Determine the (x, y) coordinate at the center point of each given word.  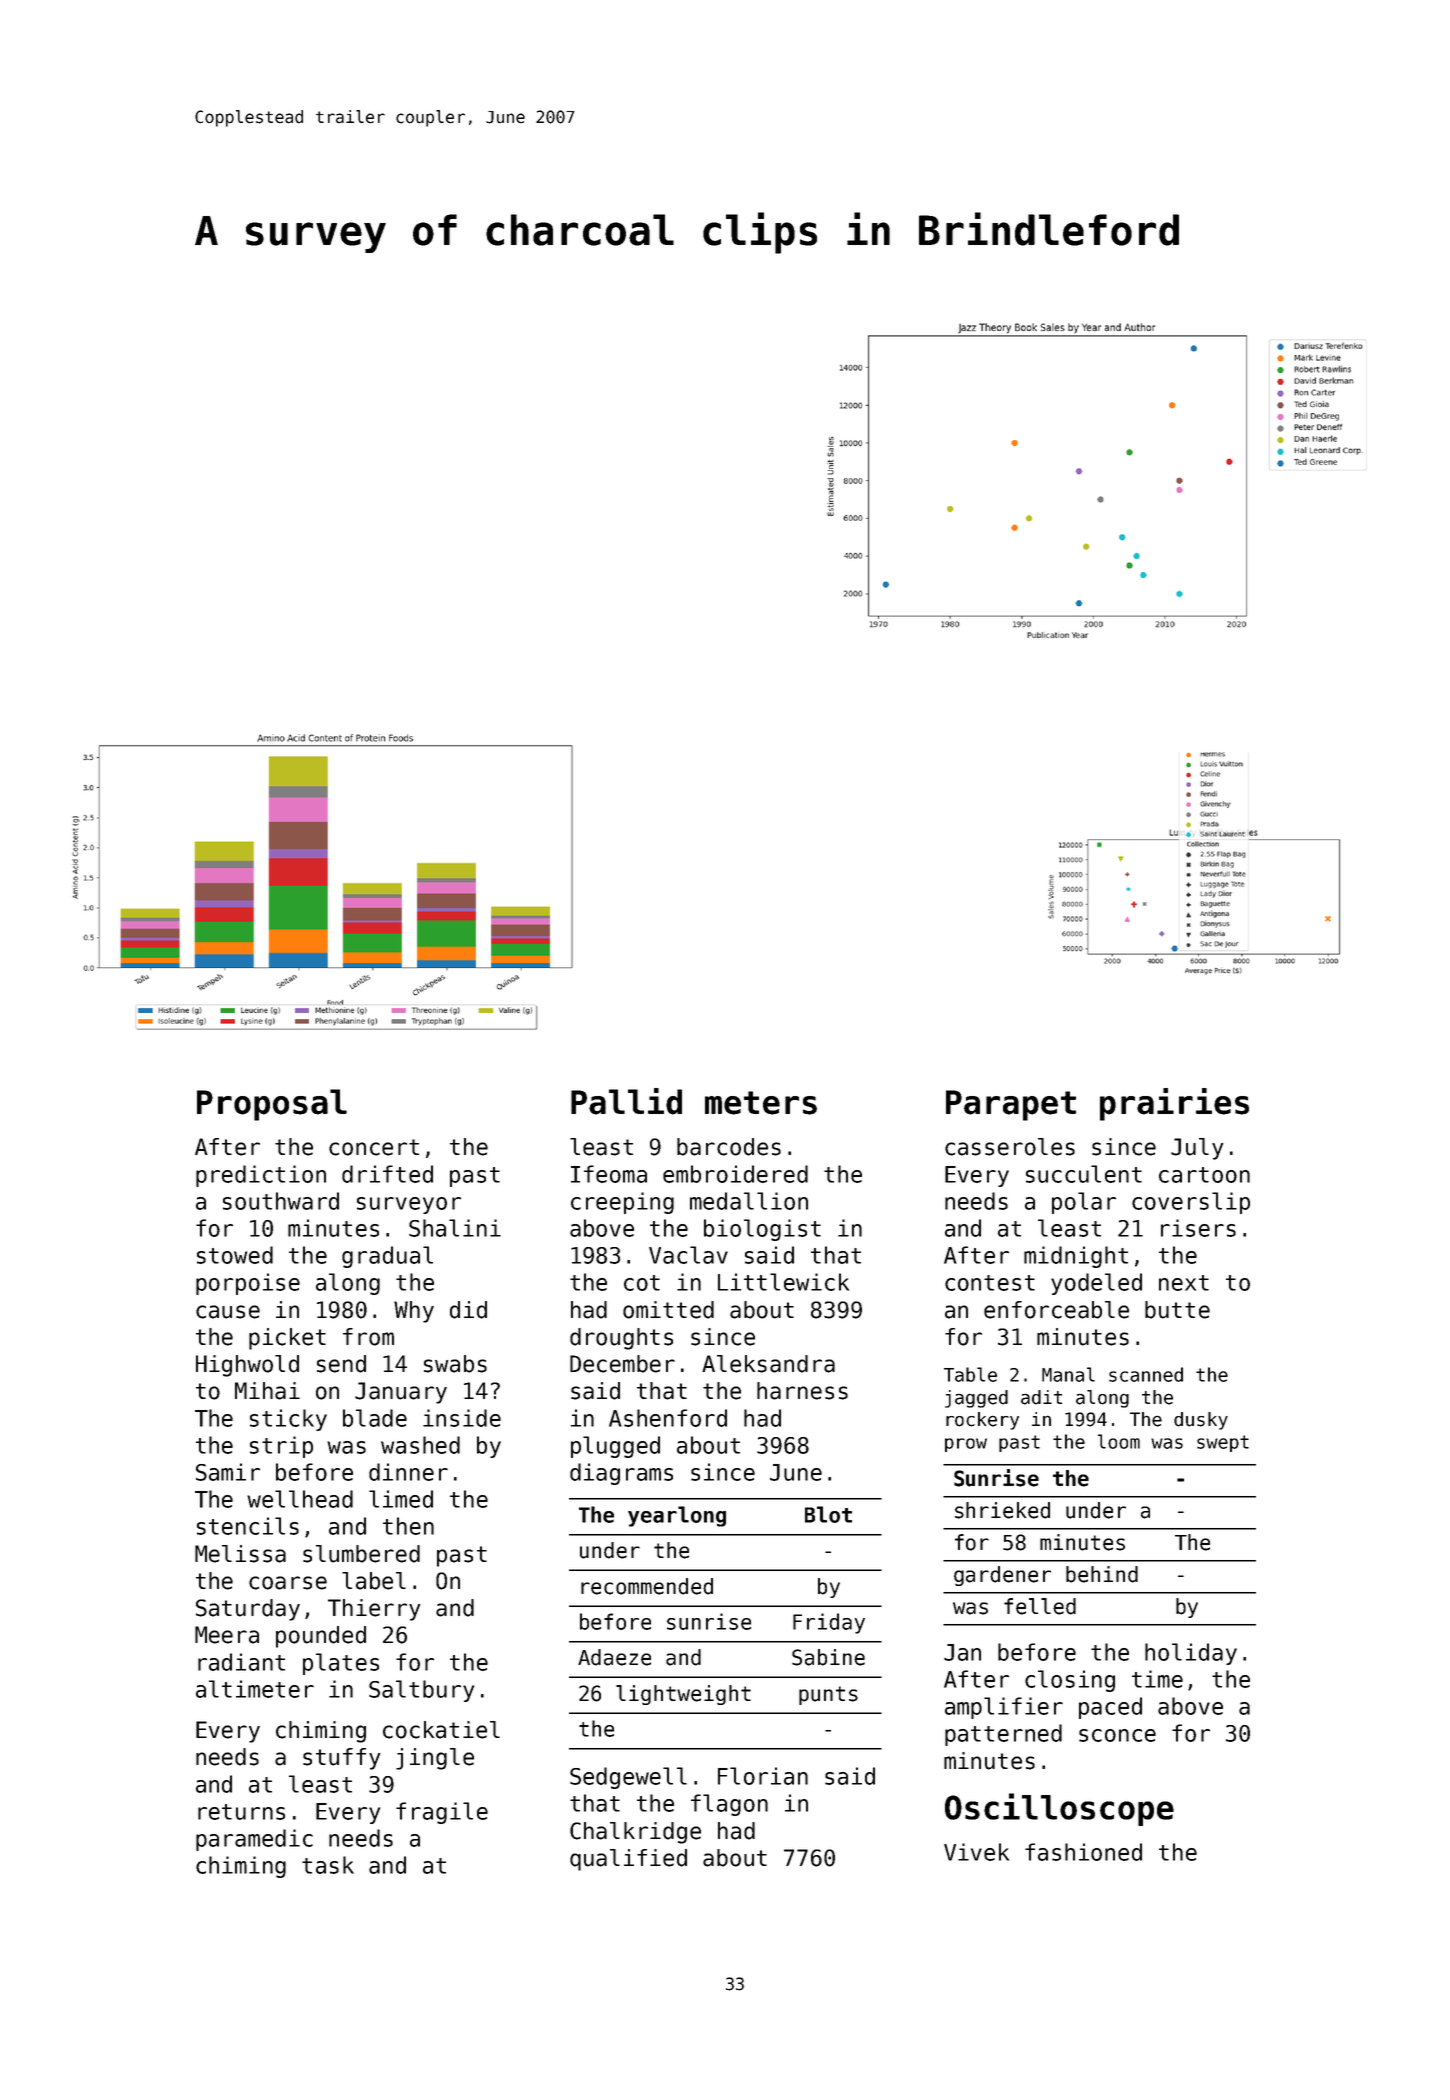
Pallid (626, 1101)
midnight (1076, 1257)
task (328, 1865)
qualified (628, 1860)
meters (761, 1103)
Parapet (1011, 1105)
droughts (621, 1339)
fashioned (1083, 1852)
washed (420, 1445)
